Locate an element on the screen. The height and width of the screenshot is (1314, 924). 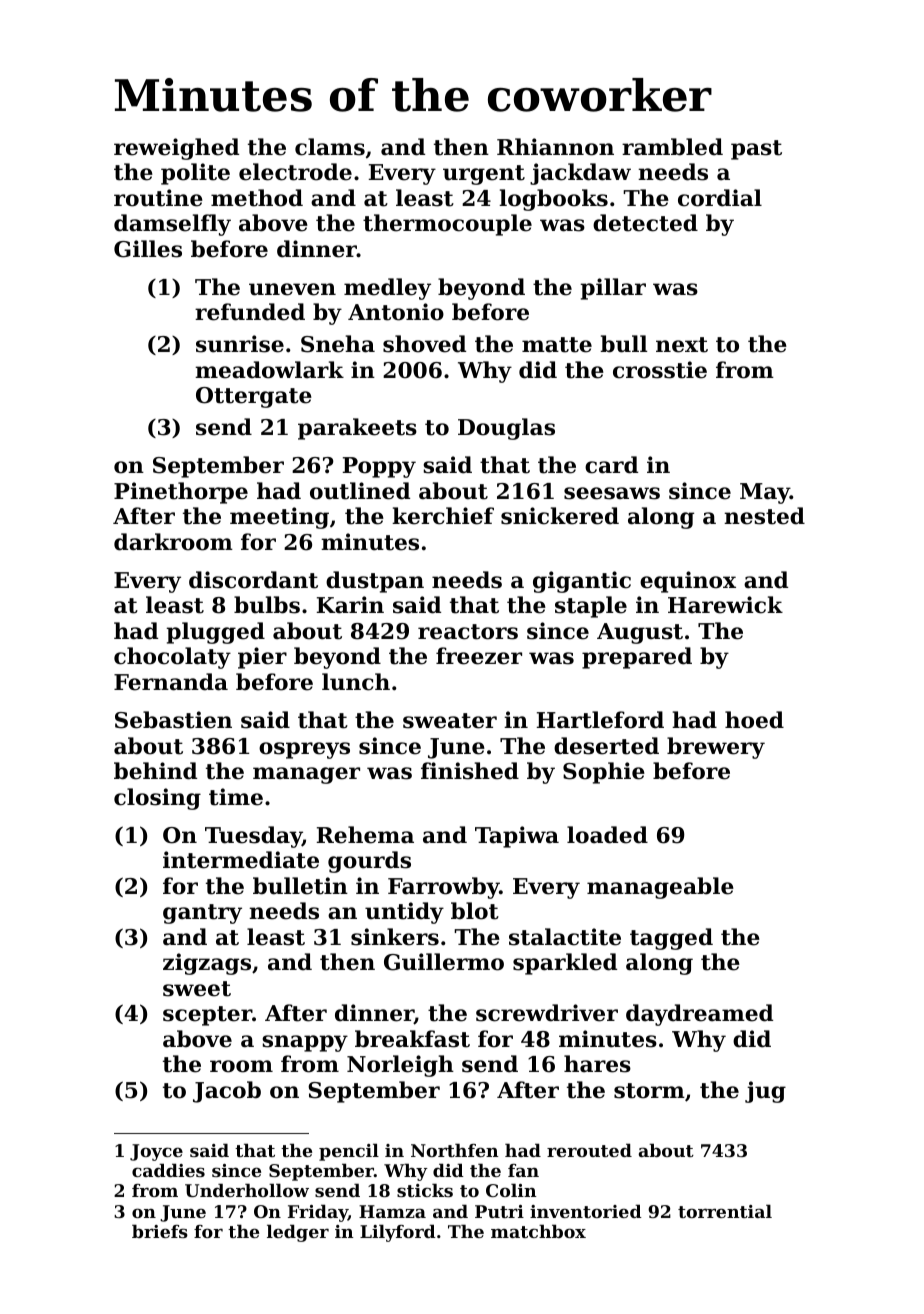
breakfast is located at coordinates (412, 1039).
